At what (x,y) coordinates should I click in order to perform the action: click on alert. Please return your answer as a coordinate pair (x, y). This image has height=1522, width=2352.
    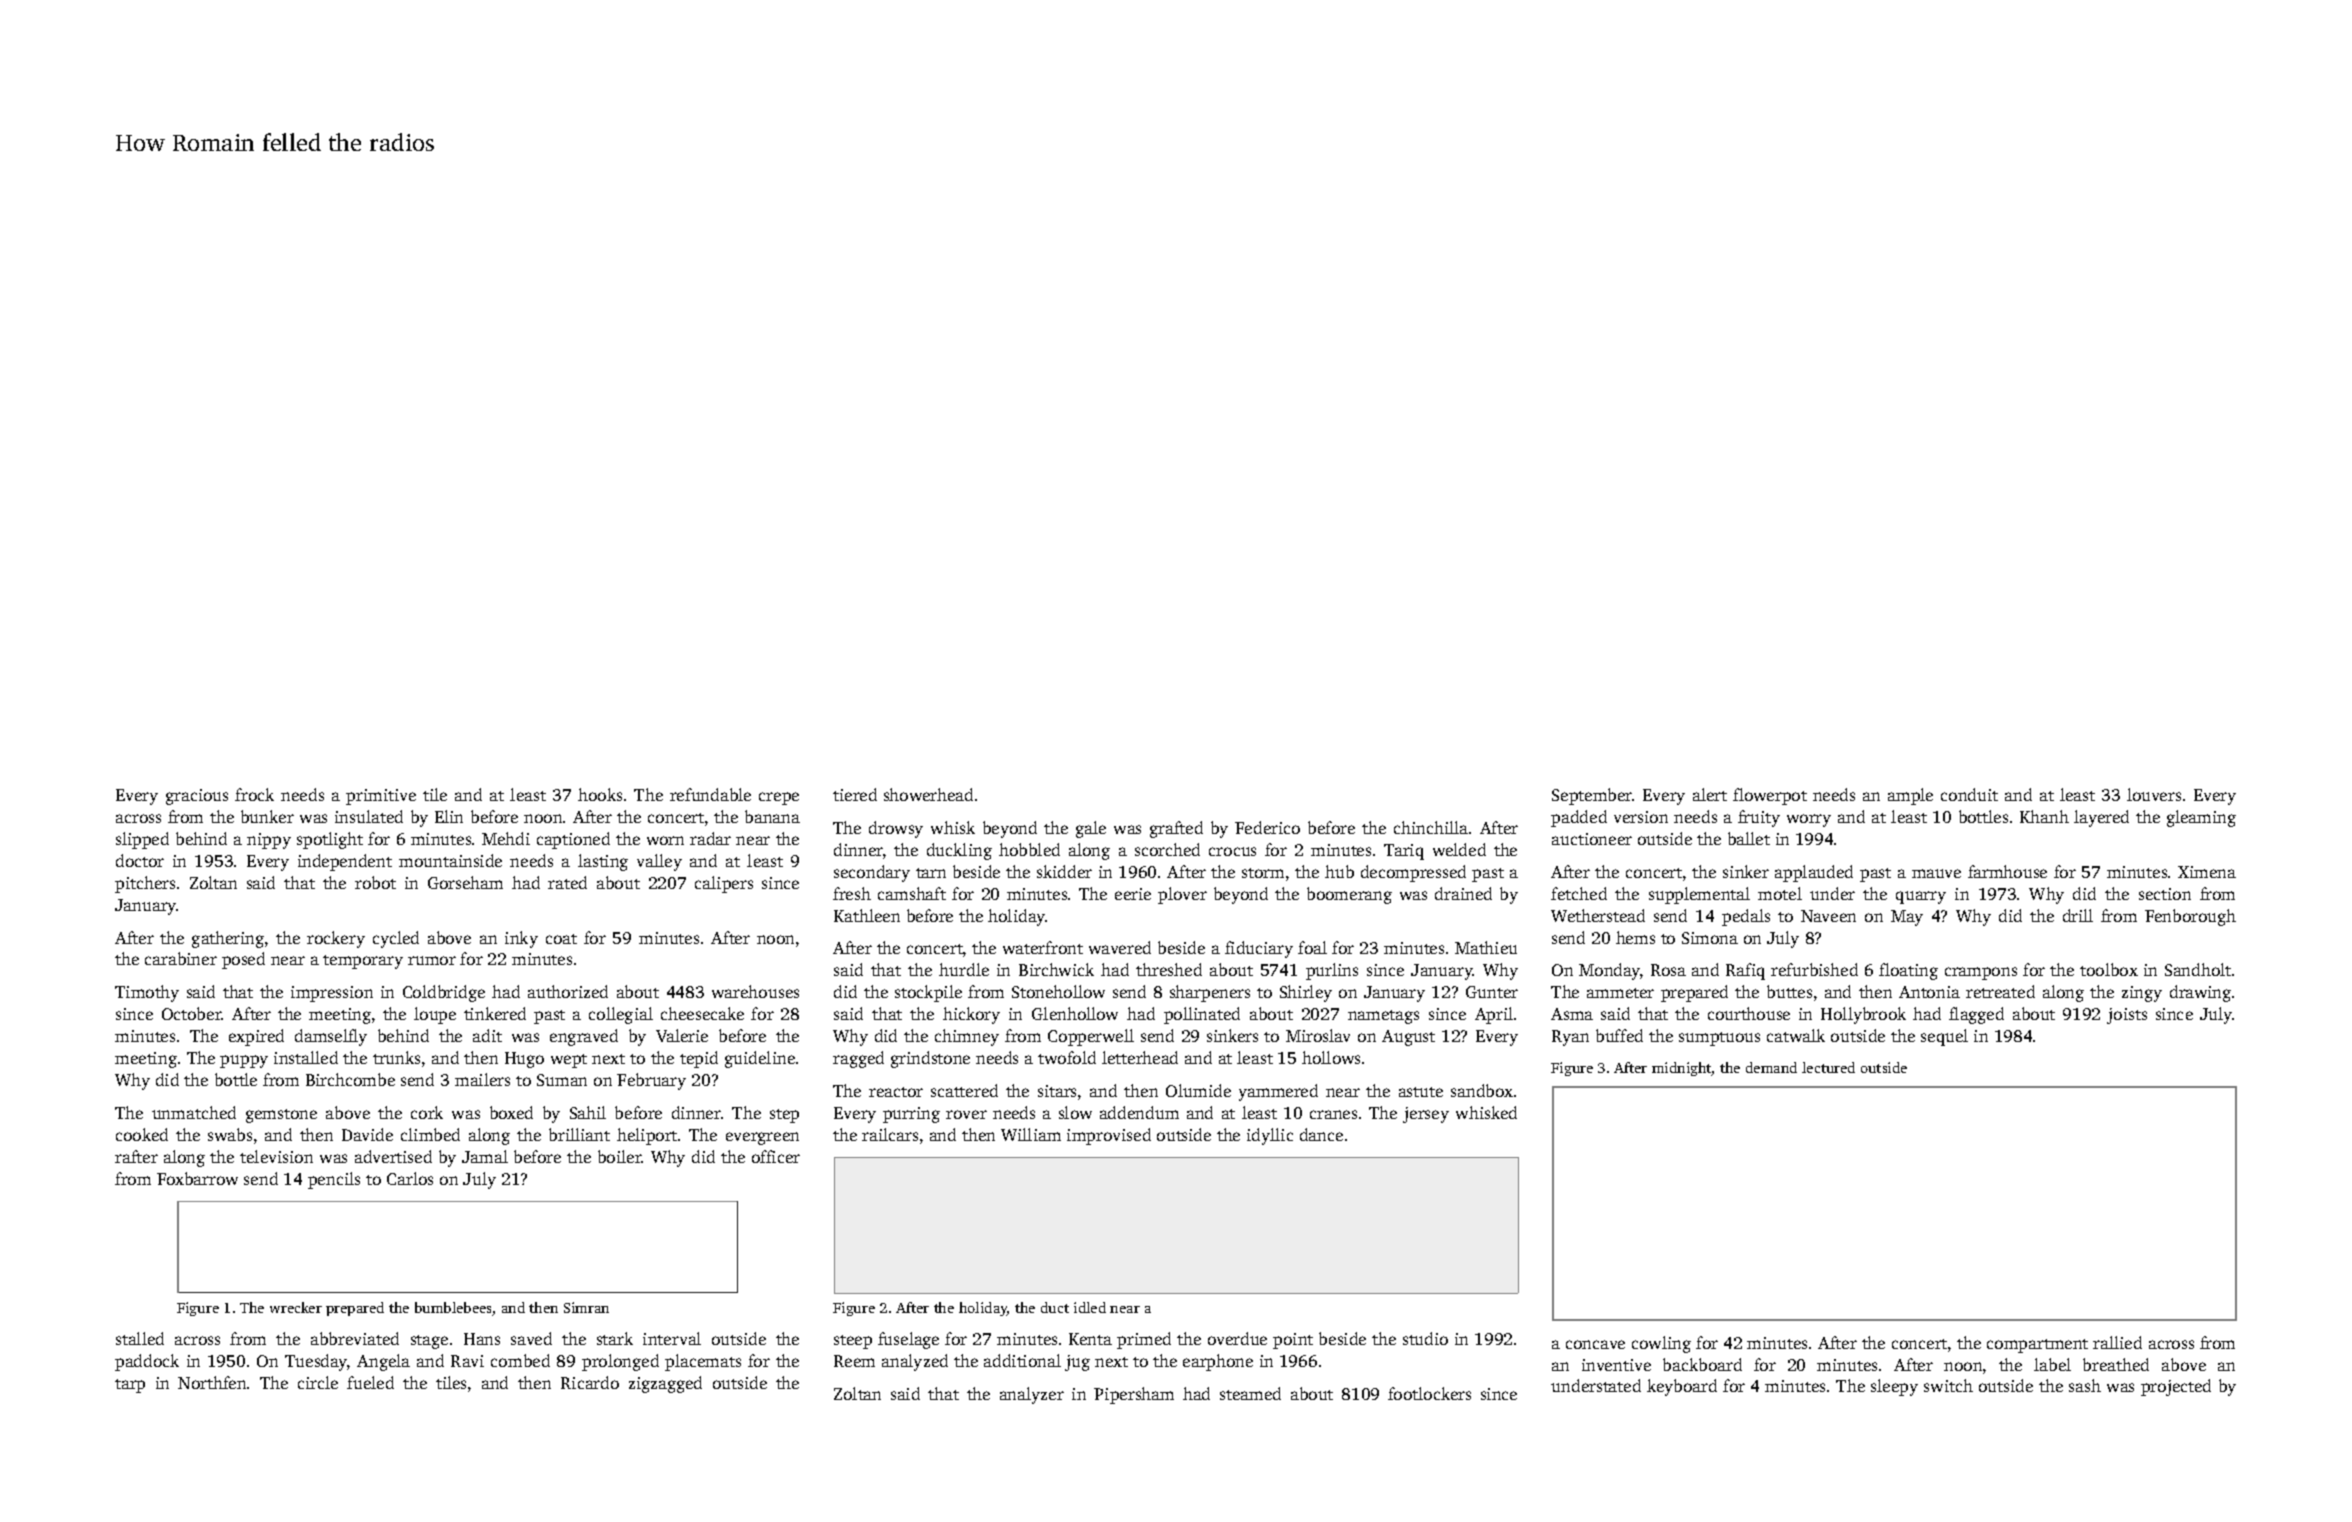
    Looking at the image, I should click on (1710, 794).
